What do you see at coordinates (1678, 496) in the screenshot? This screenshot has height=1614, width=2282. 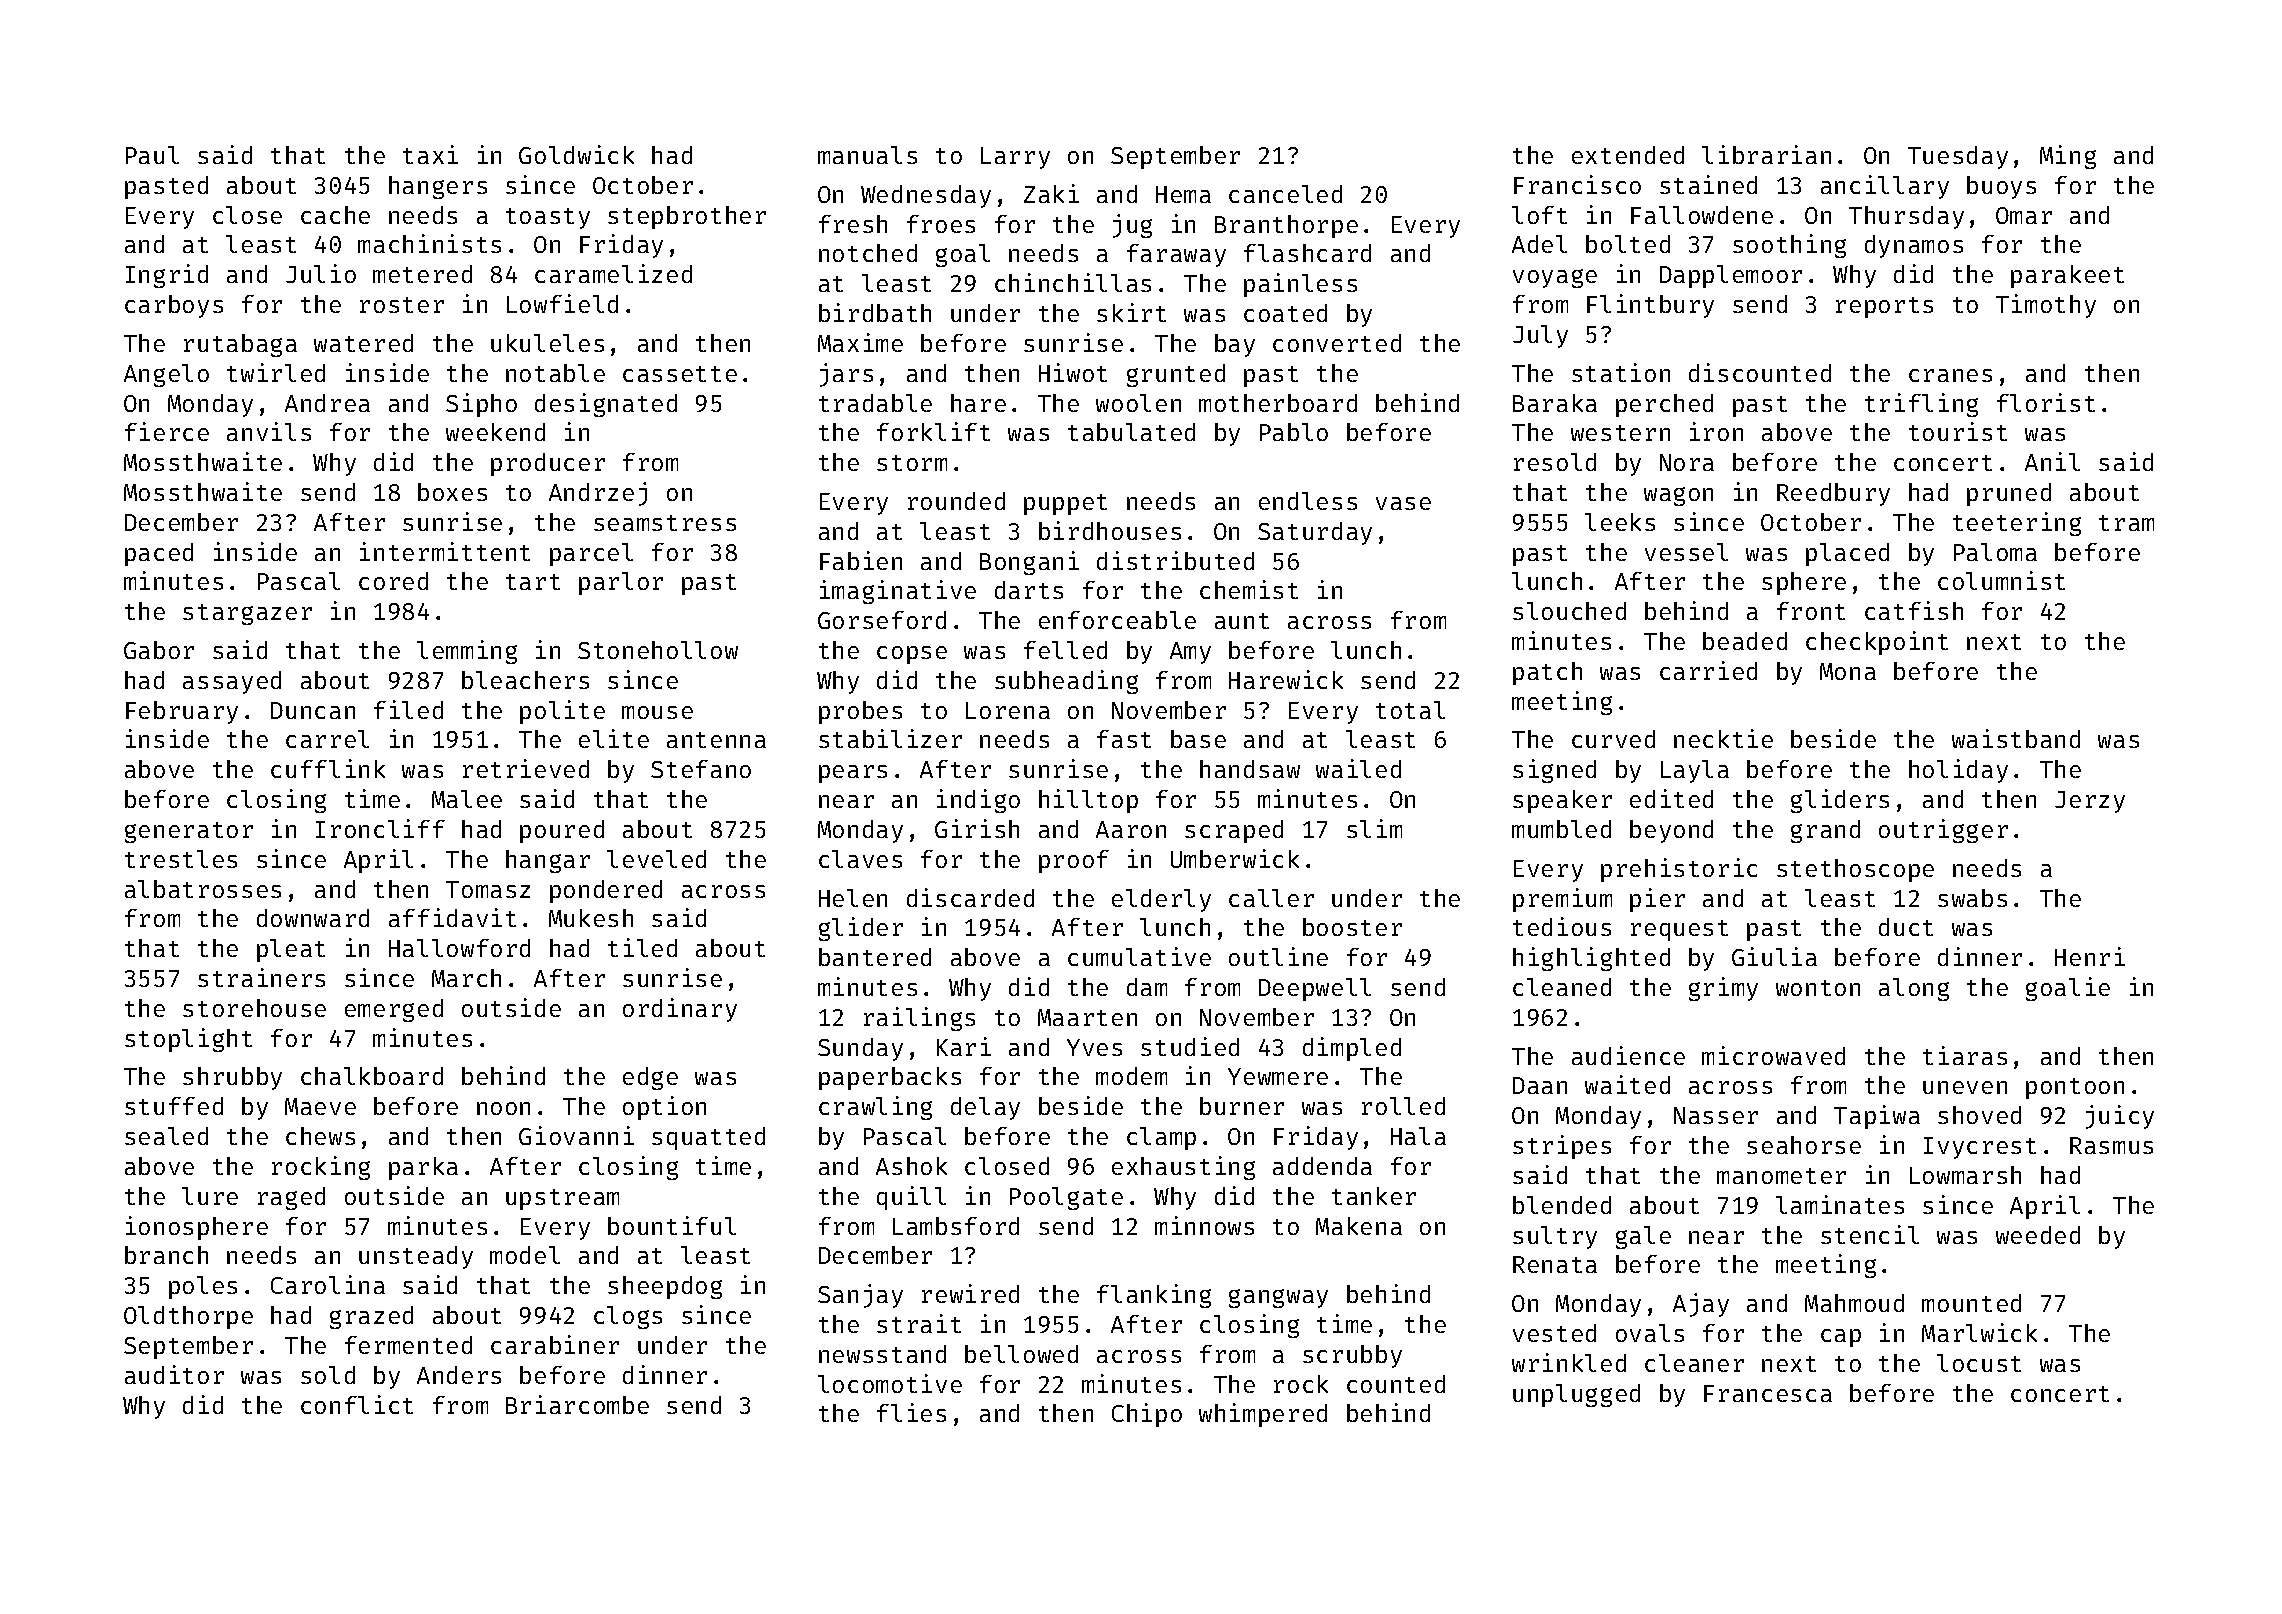 I see `wagon` at bounding box center [1678, 496].
